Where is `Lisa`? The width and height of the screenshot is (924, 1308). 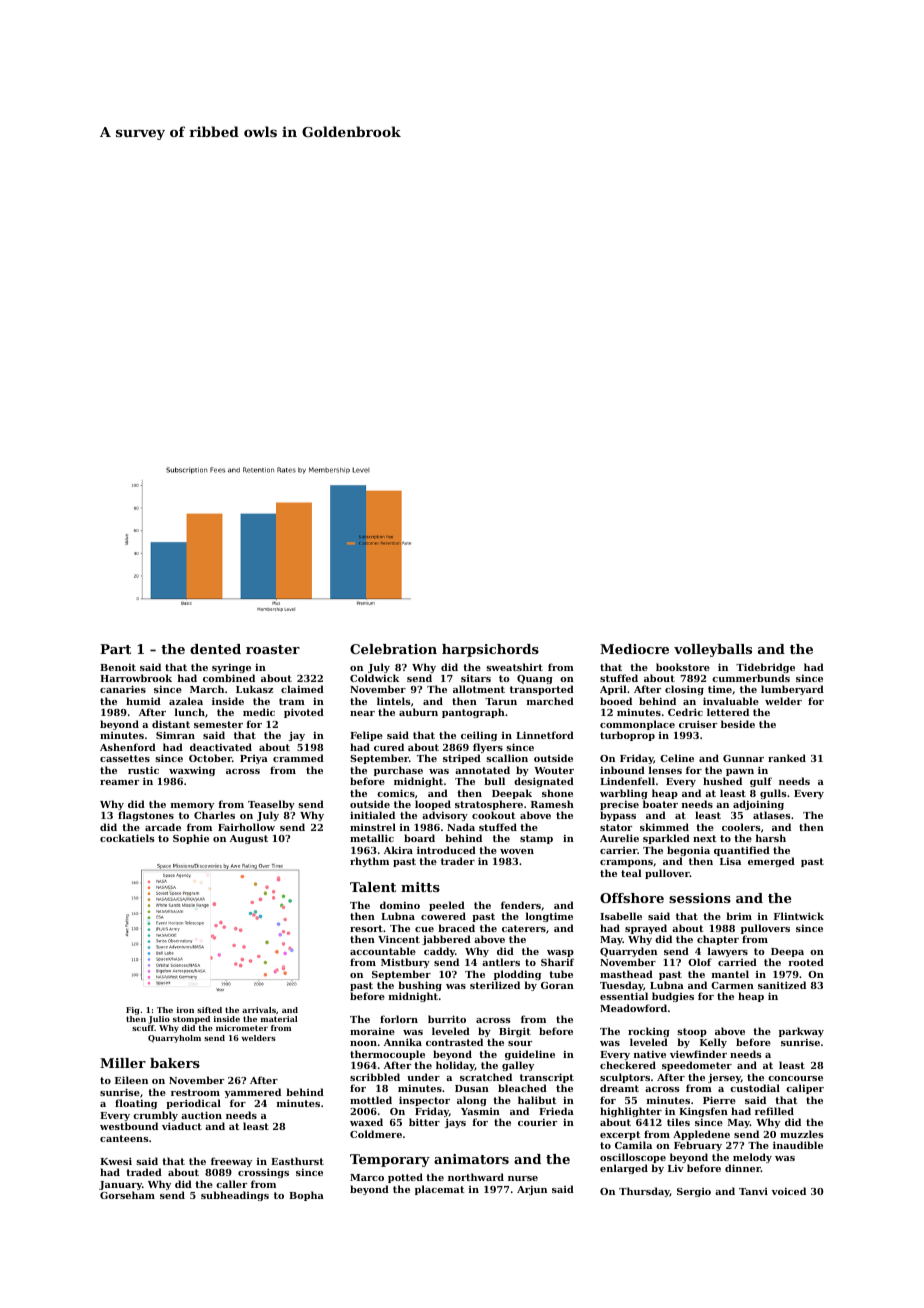
Lisa is located at coordinates (730, 861).
